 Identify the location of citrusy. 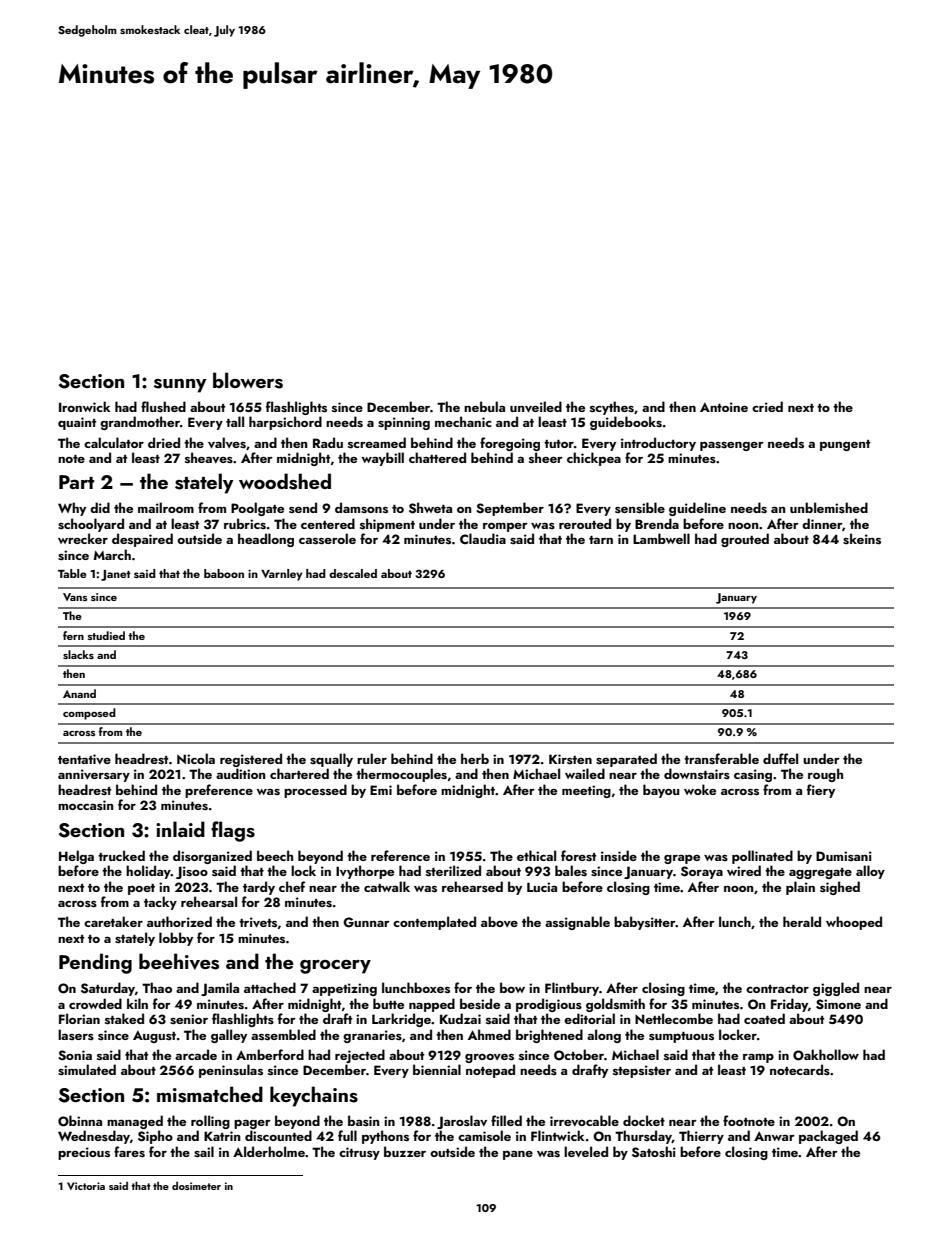
(359, 1153).
